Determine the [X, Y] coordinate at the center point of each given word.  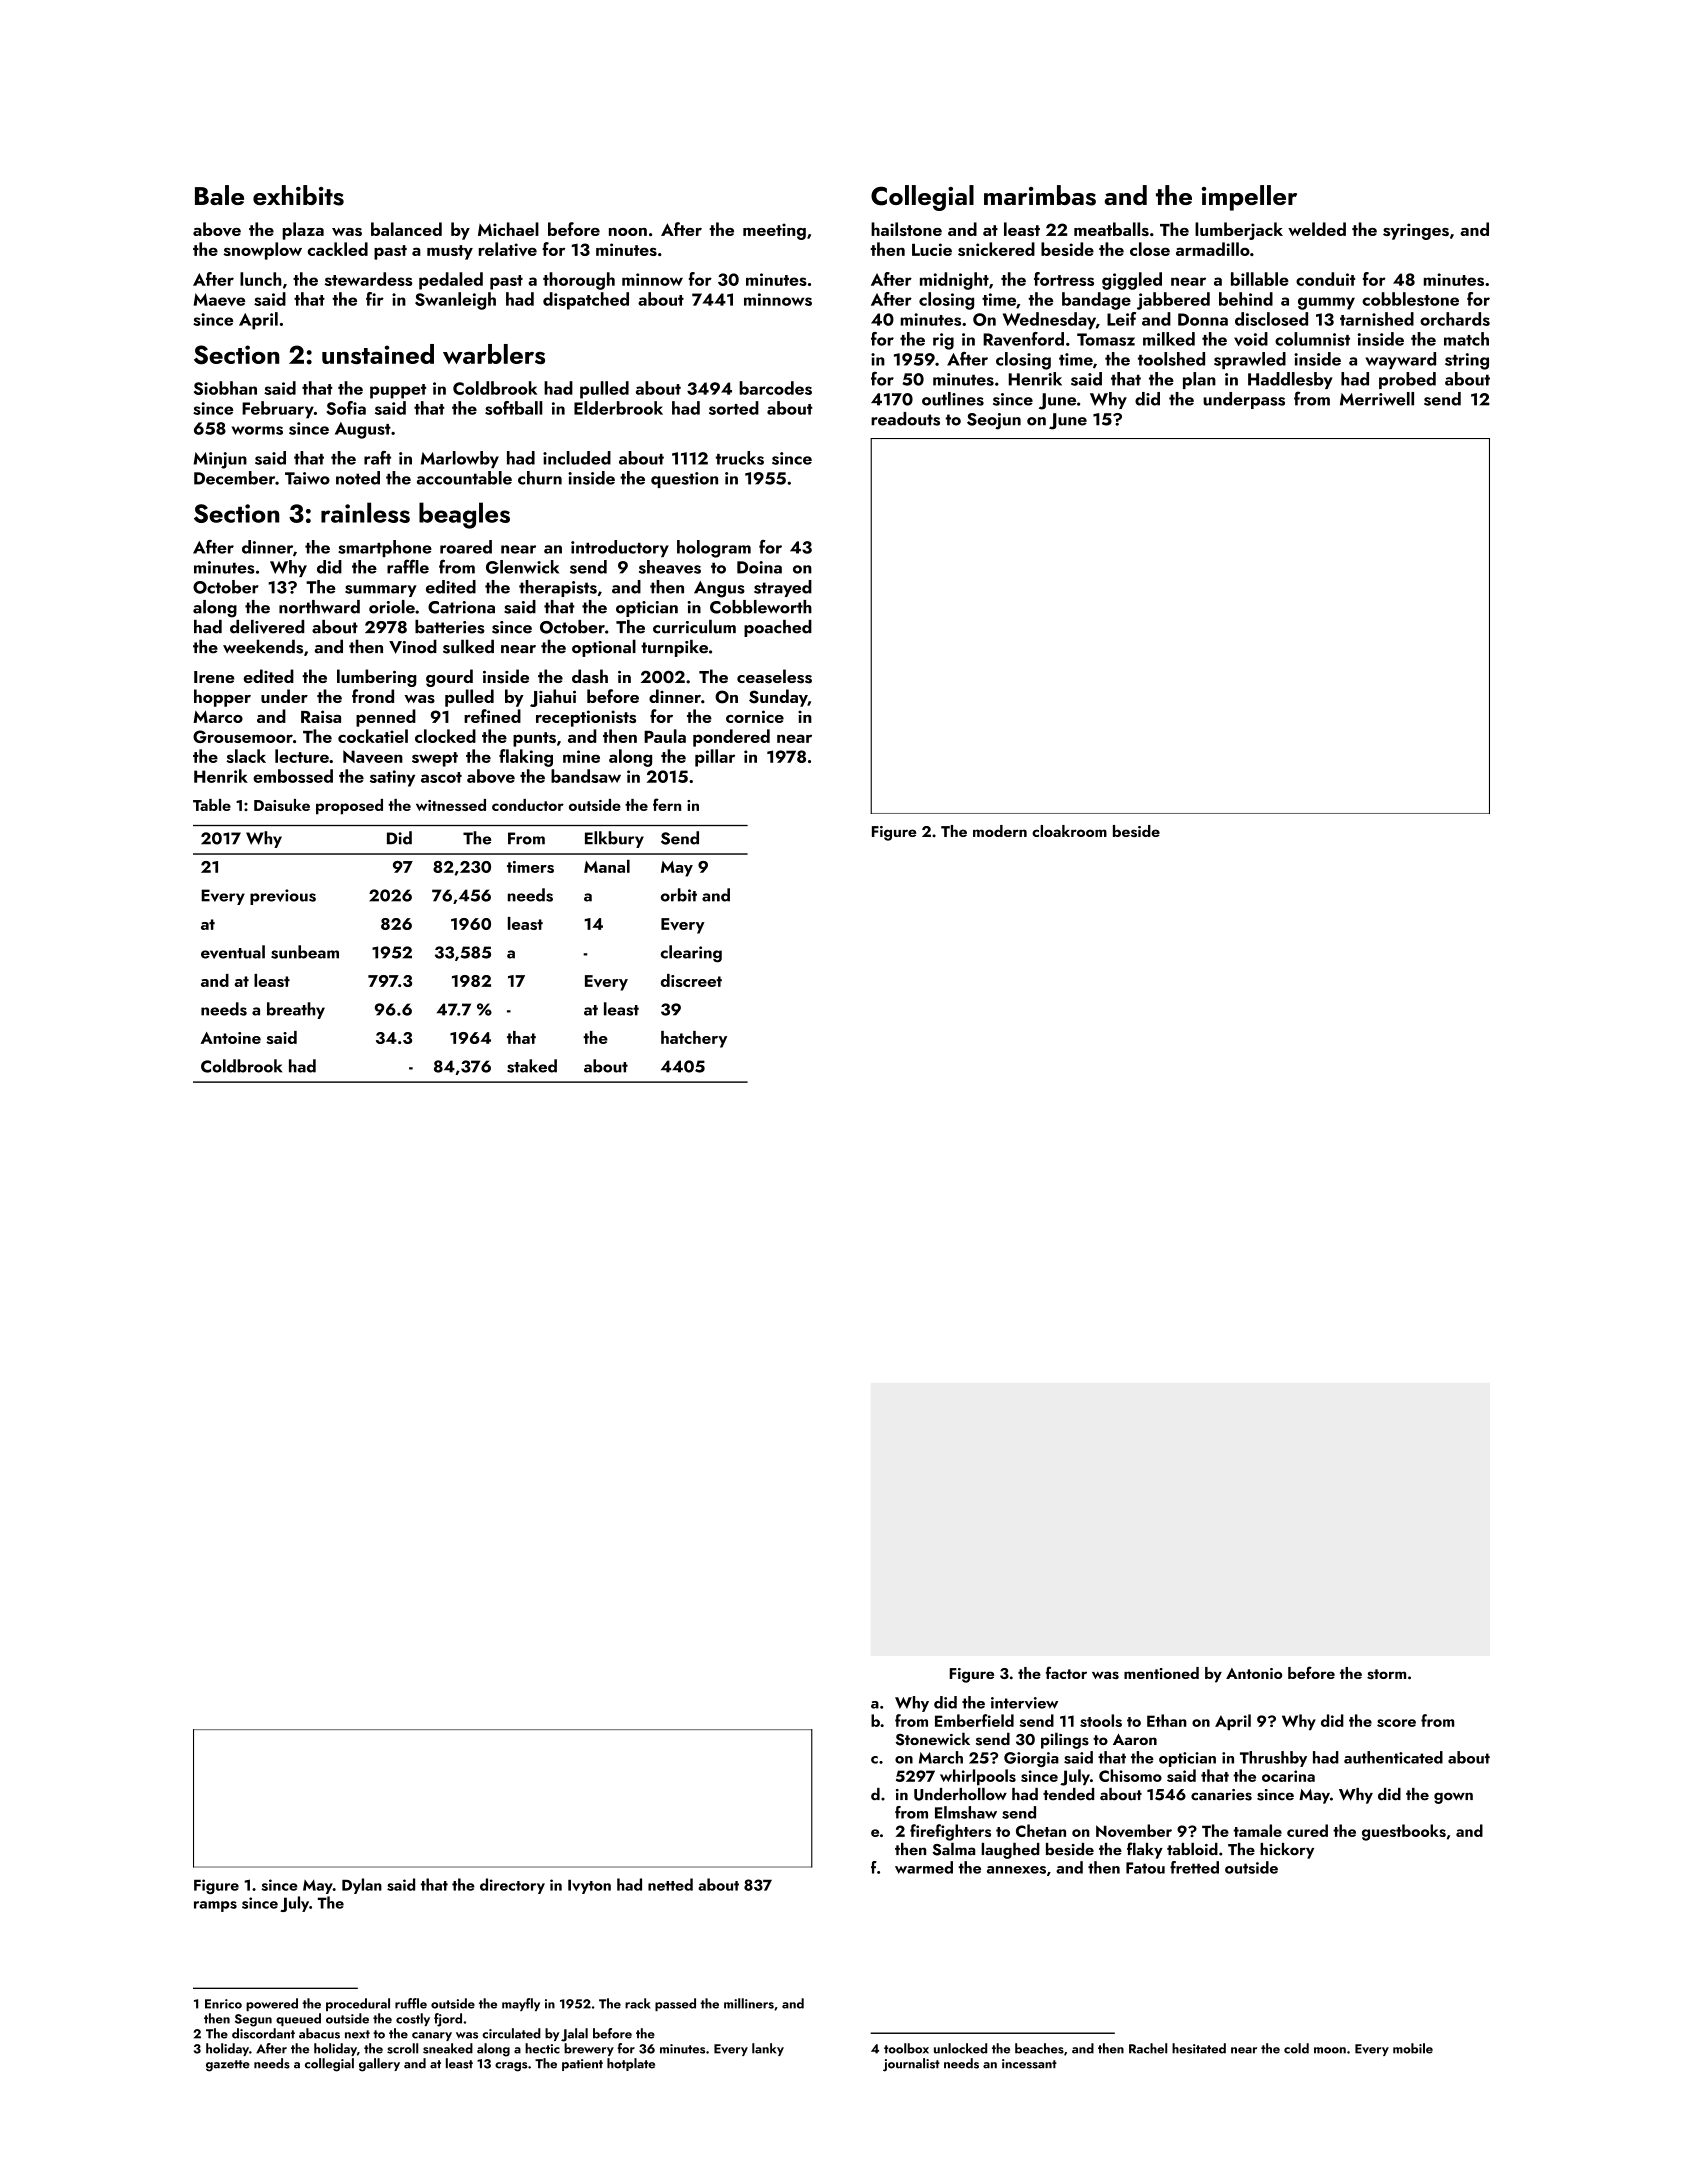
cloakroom [1069, 831]
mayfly [521, 2004]
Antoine [230, 1038]
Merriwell [1377, 399]
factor [1066, 1672]
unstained [378, 354]
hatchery [694, 1039]
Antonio [1254, 1673]
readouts [905, 419]
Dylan [362, 1886]
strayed [783, 588]
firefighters [950, 1832]
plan [1199, 380]
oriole [392, 607]
